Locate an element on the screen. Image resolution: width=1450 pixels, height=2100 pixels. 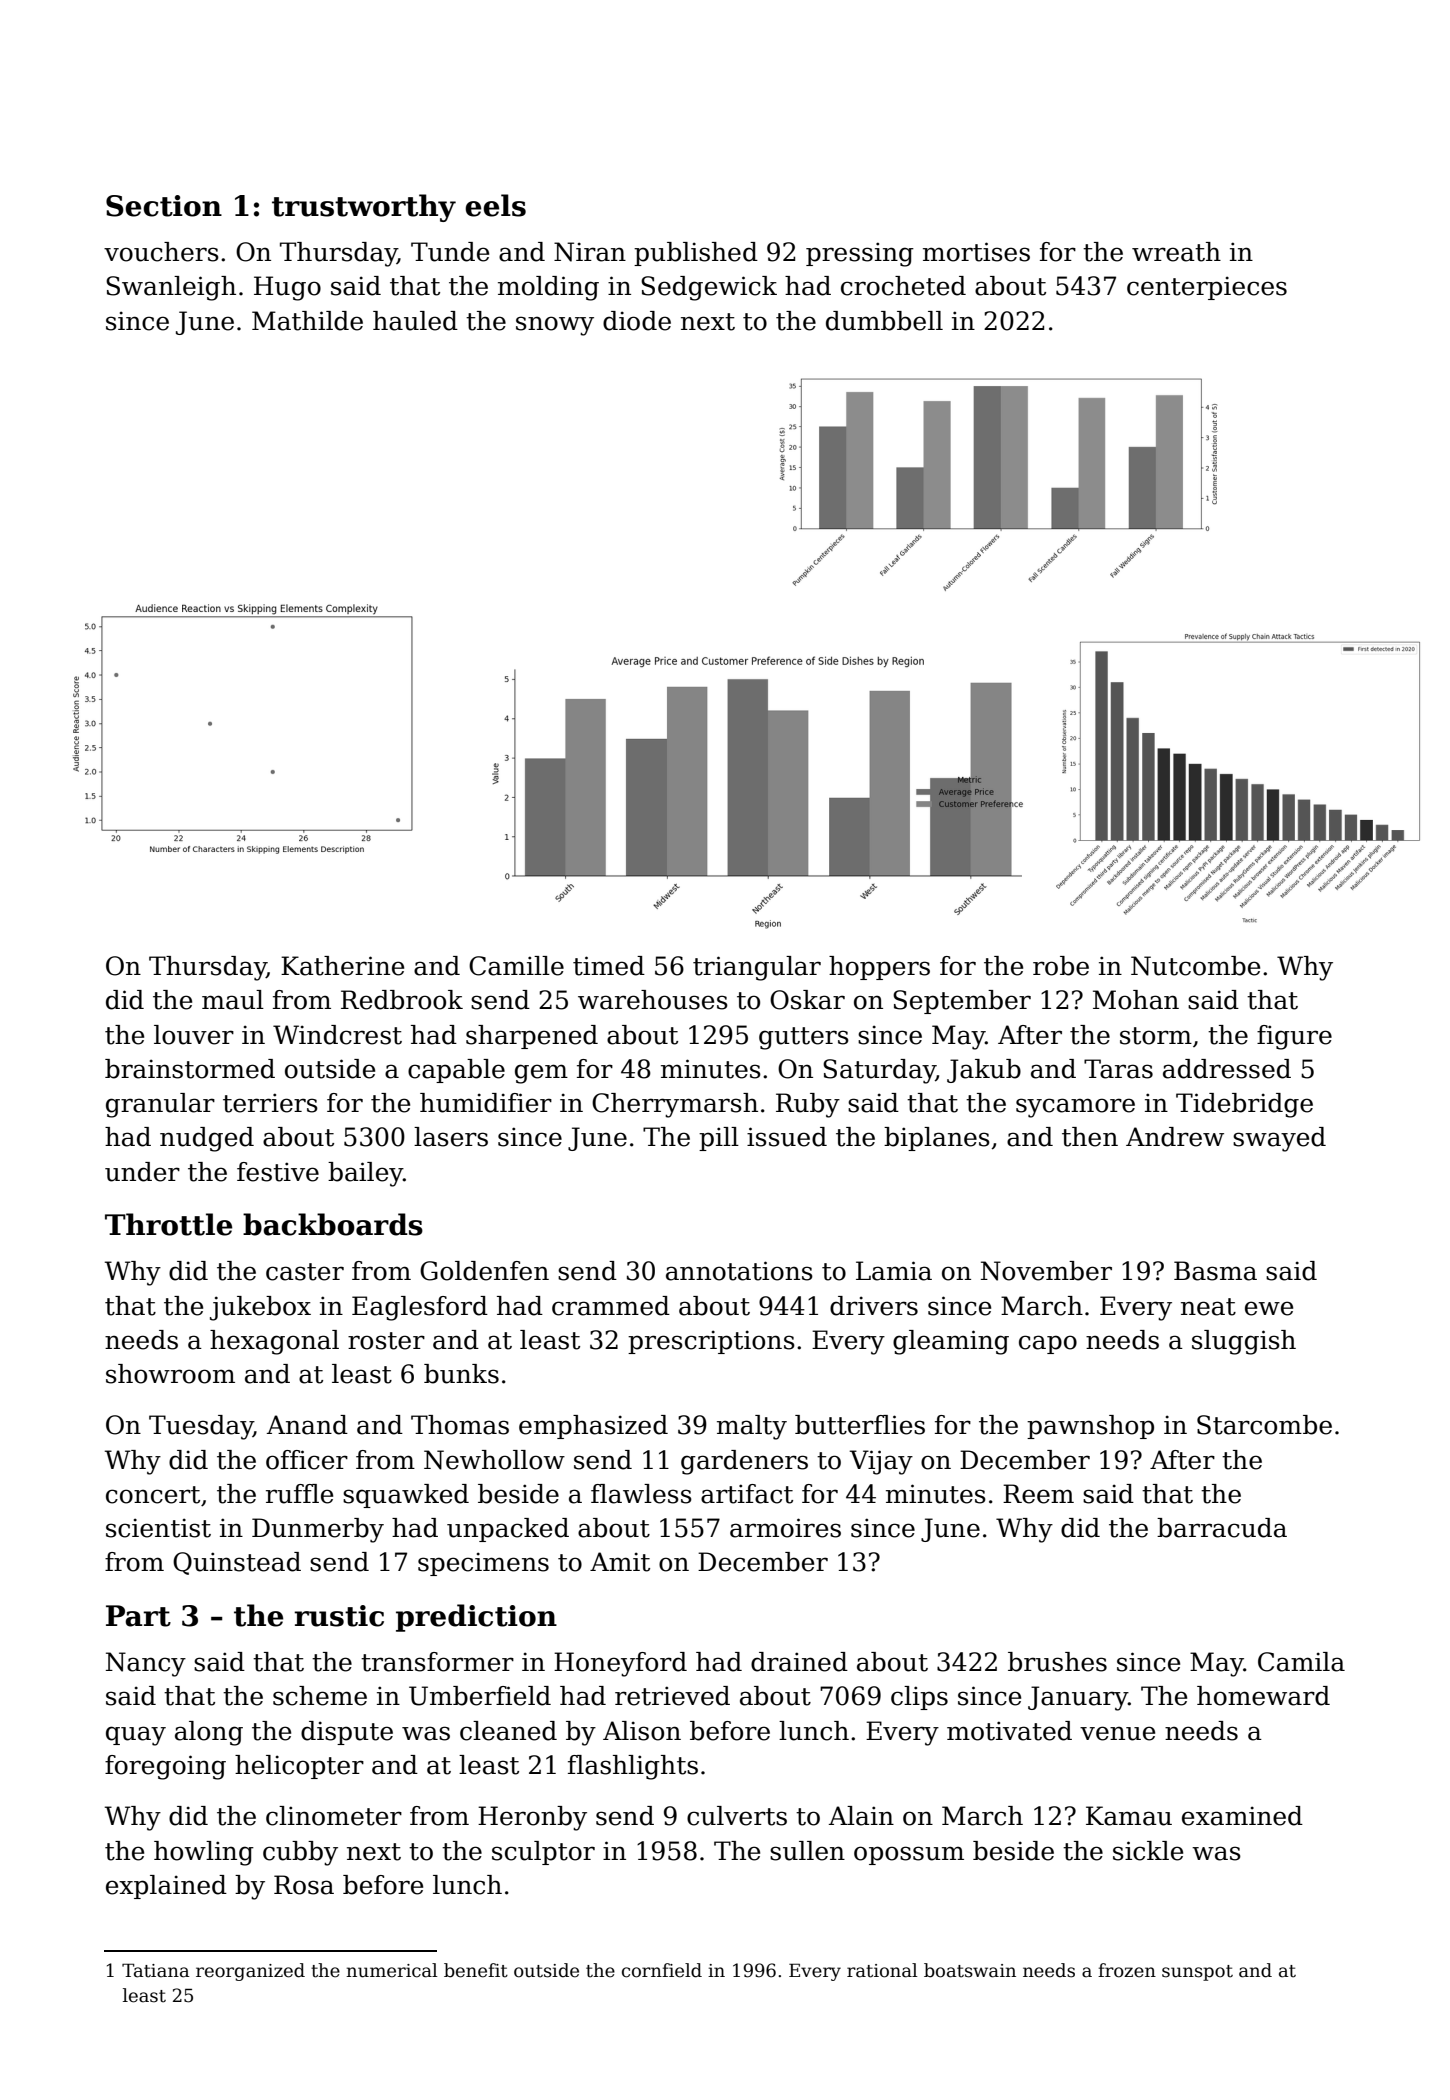
emphasized is located at coordinates (593, 1427).
